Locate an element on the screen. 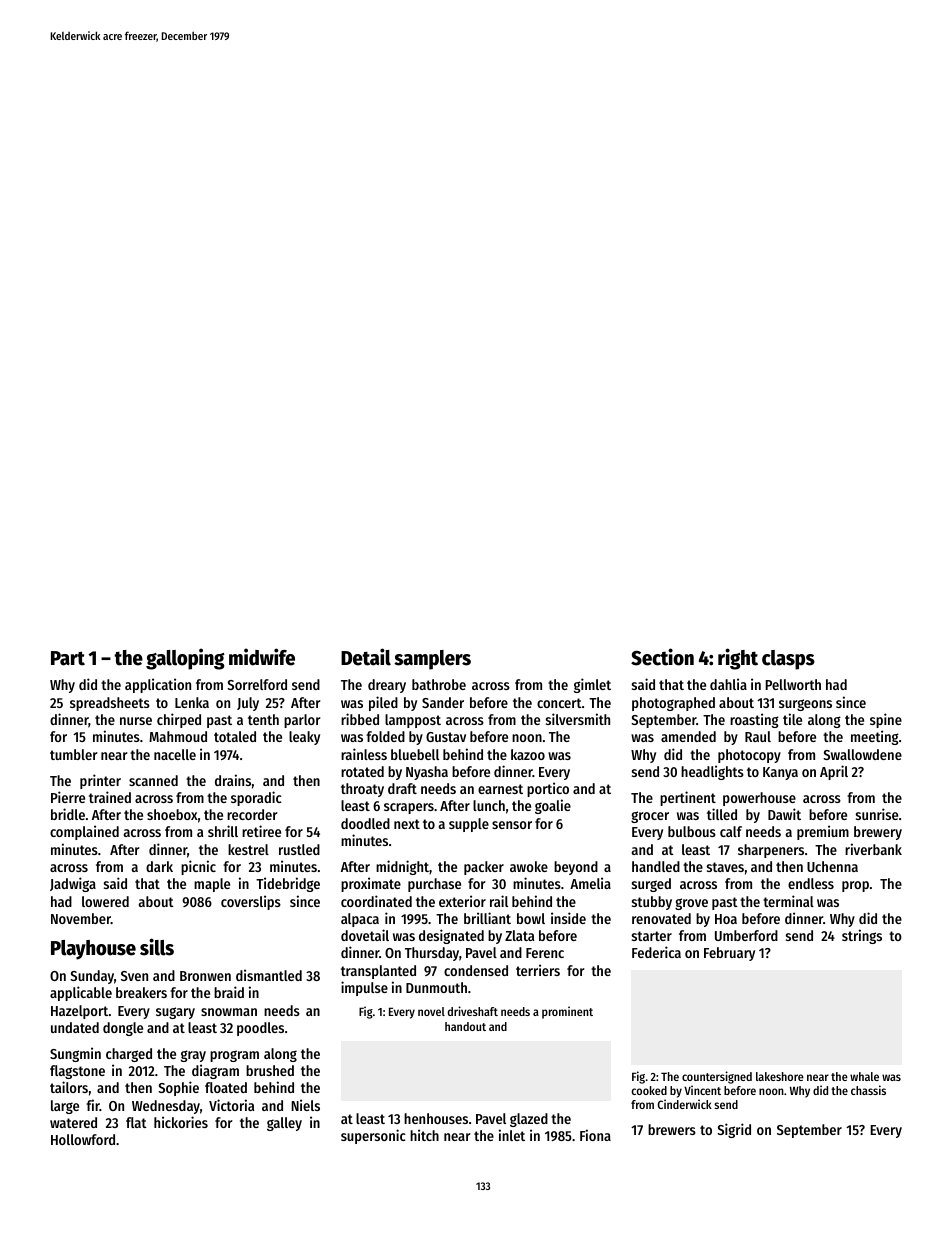  glazed is located at coordinates (529, 1120).
